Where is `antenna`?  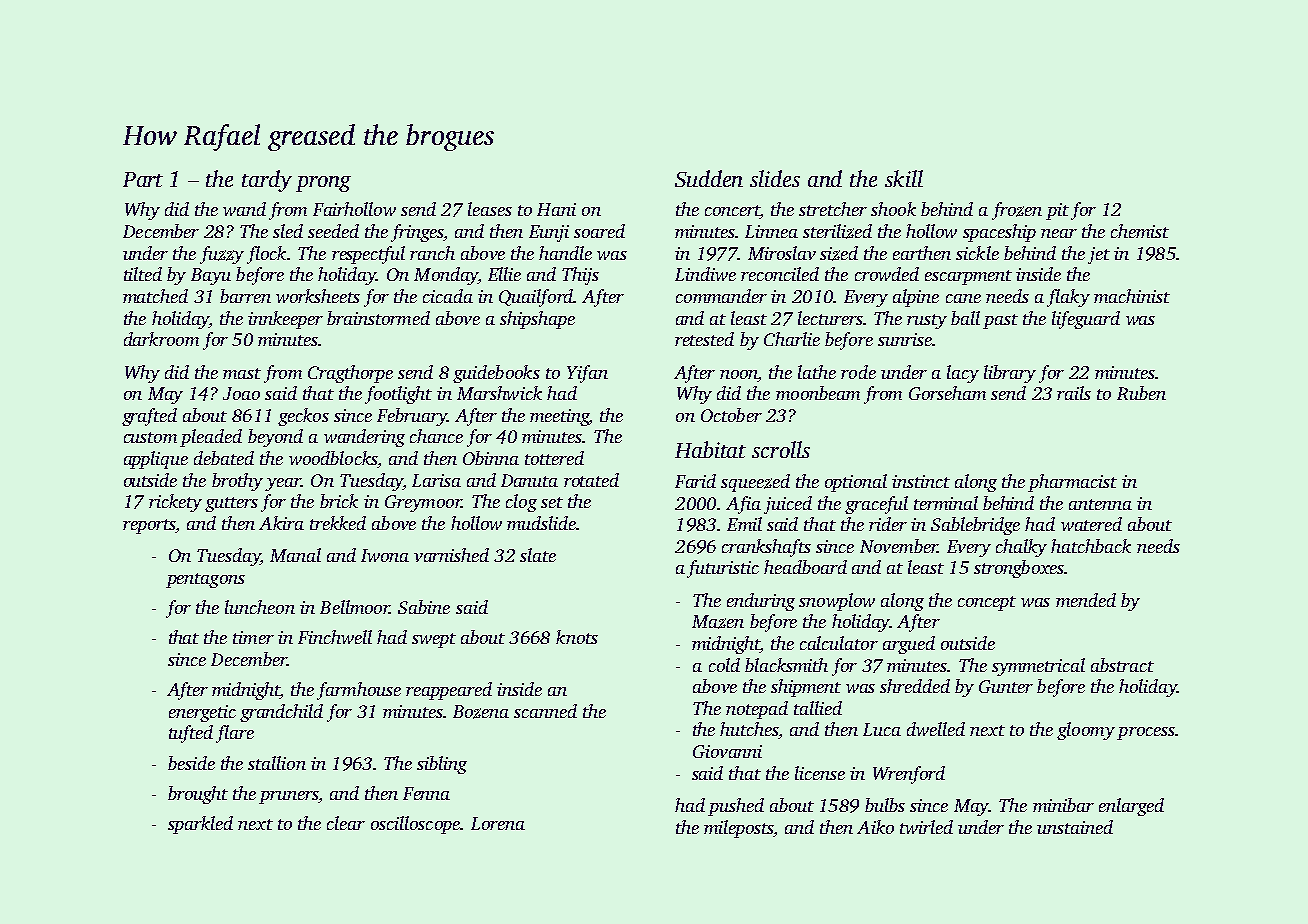
antenna is located at coordinates (1100, 504).
